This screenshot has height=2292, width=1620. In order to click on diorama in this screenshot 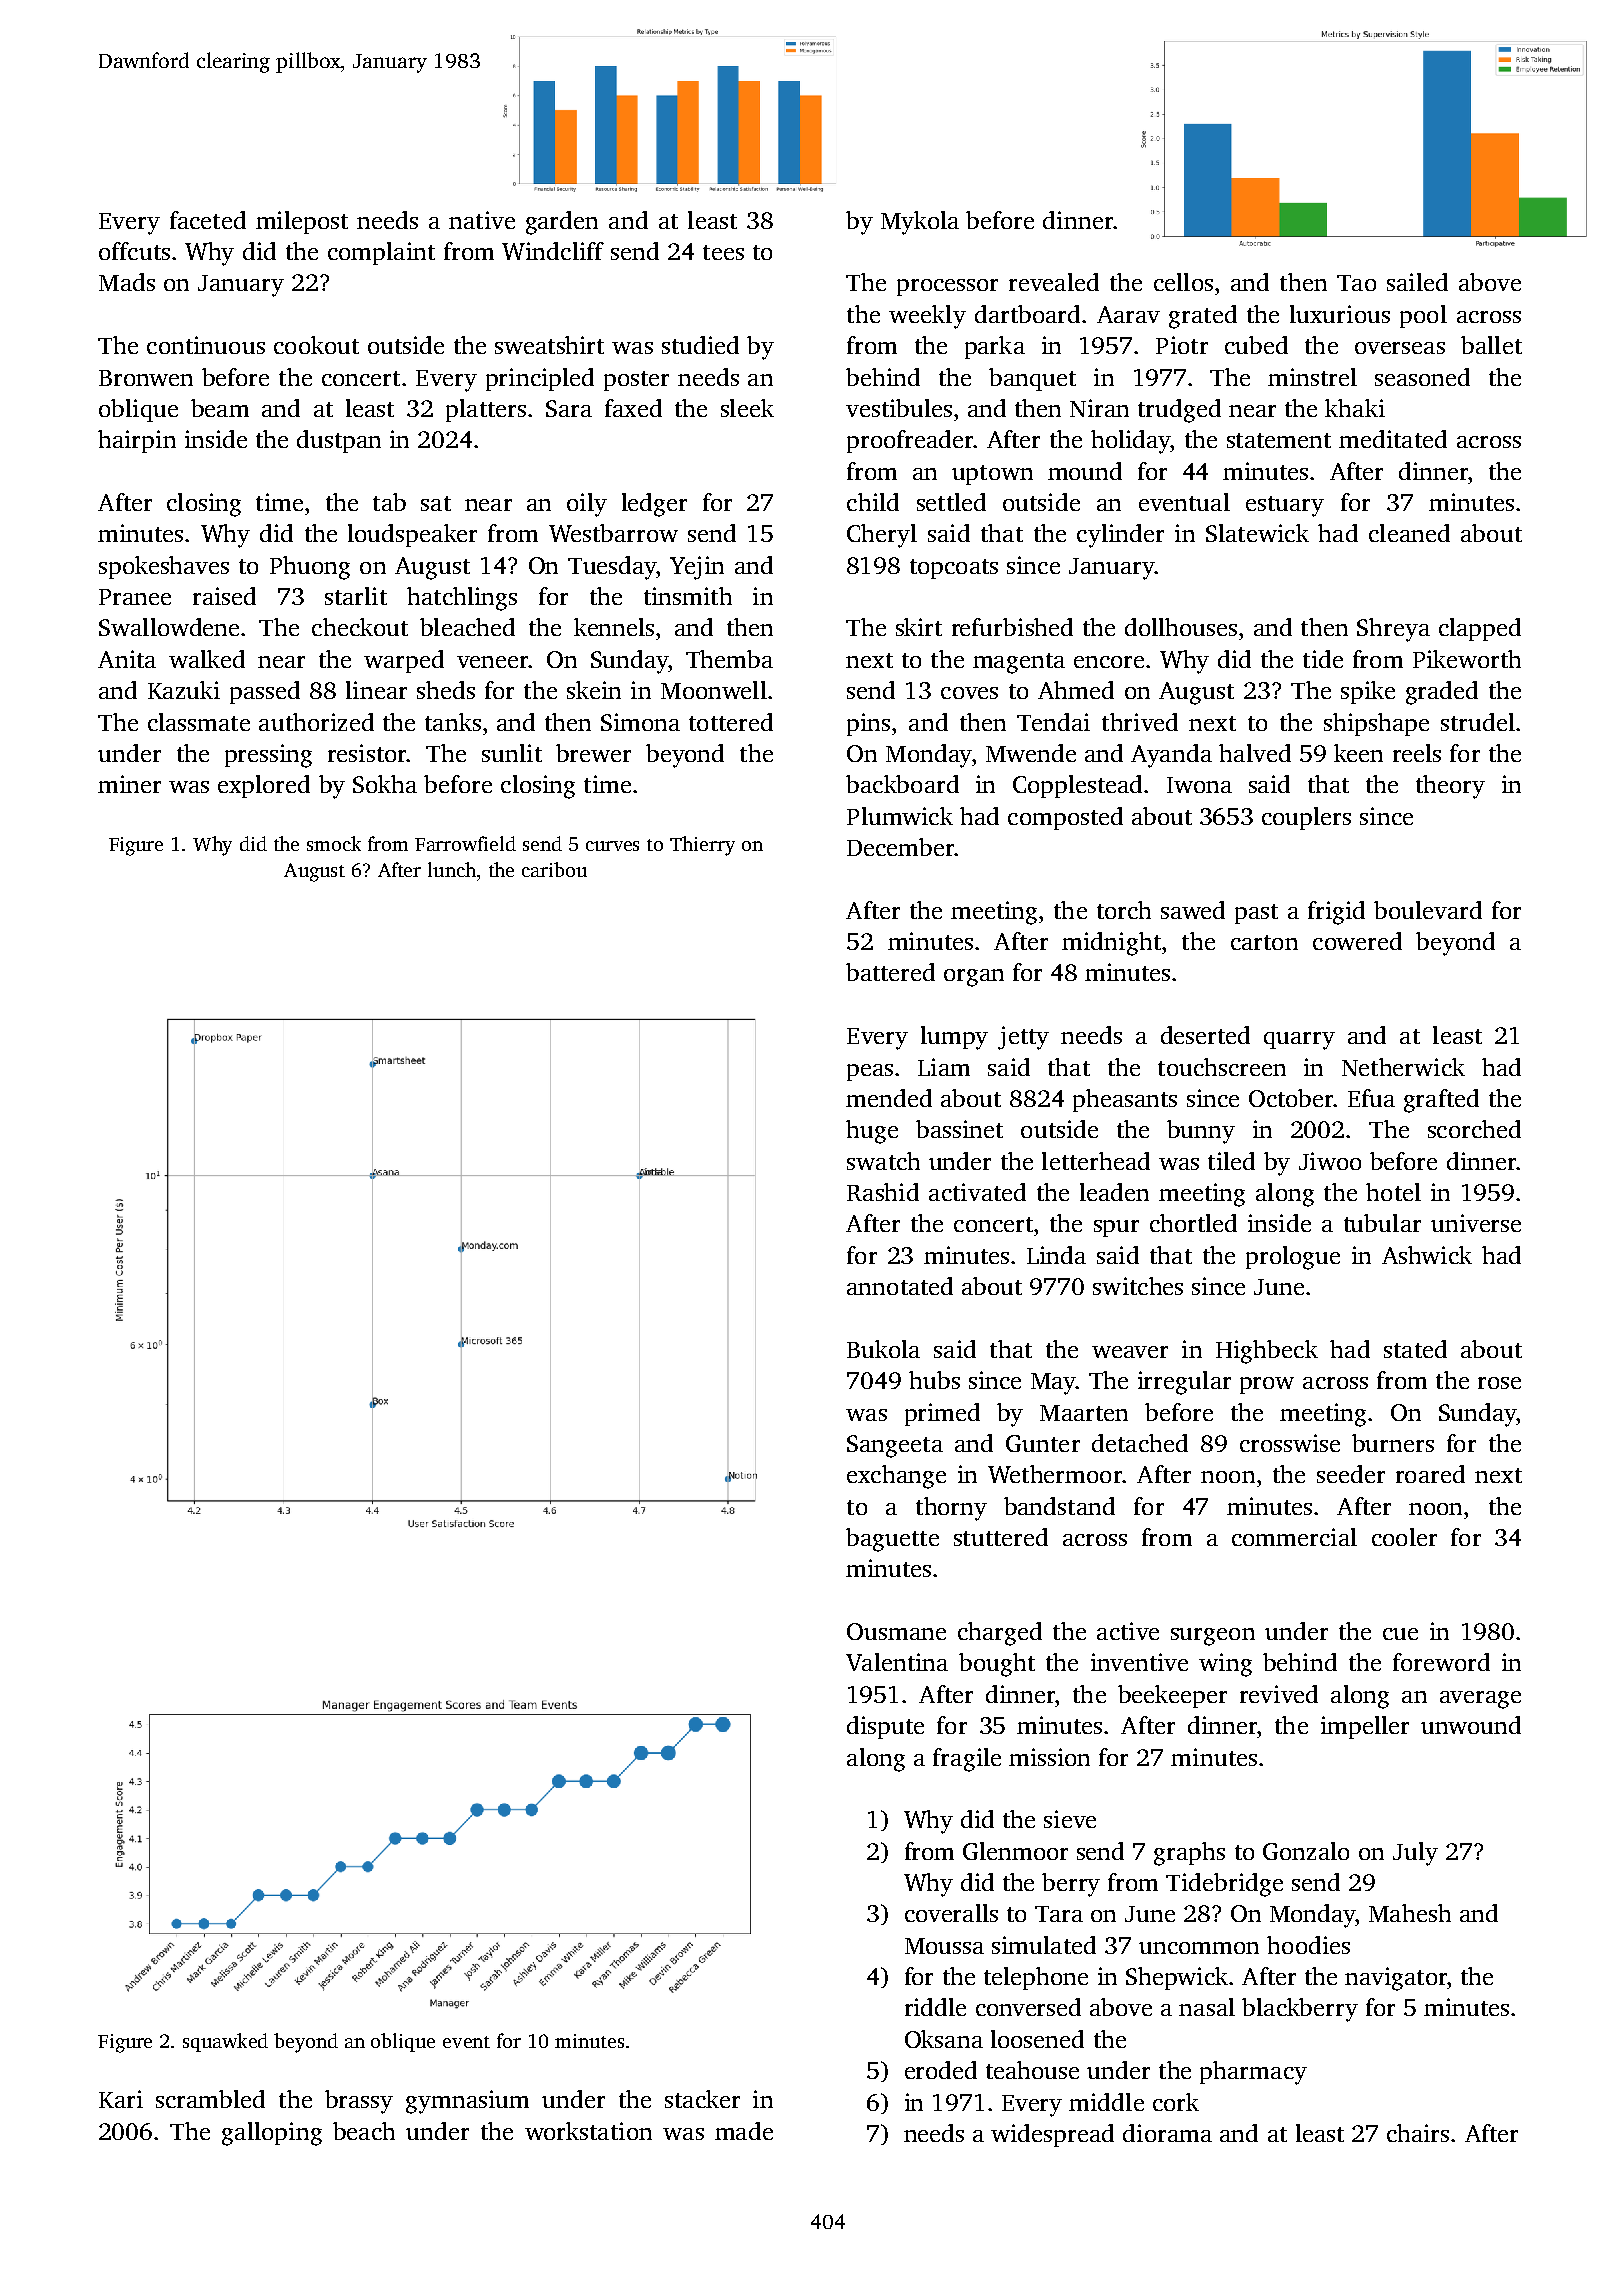, I will do `click(1167, 2133)`.
